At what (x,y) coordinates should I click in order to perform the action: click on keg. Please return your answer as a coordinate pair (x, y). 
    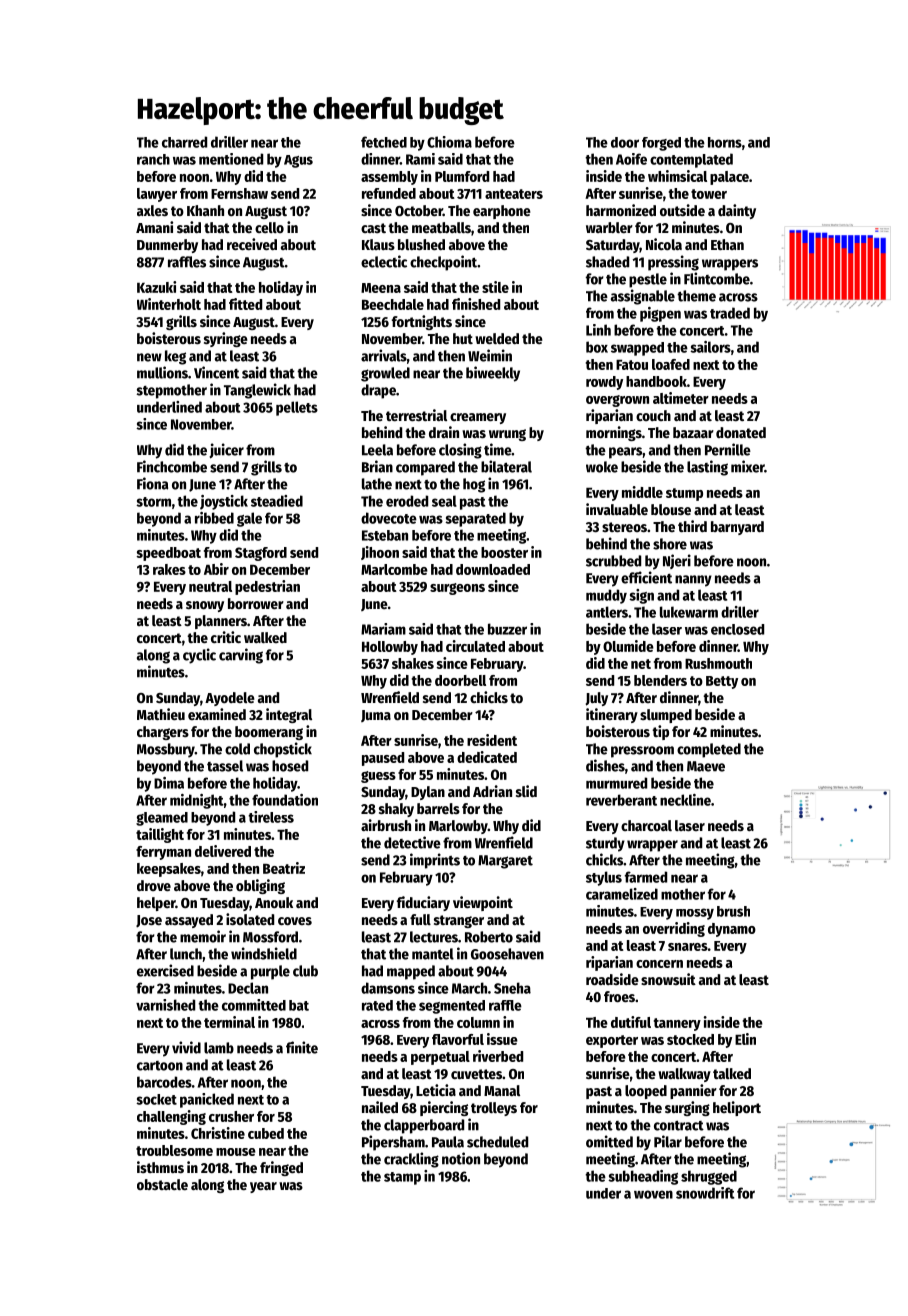
    Looking at the image, I should click on (175, 357).
